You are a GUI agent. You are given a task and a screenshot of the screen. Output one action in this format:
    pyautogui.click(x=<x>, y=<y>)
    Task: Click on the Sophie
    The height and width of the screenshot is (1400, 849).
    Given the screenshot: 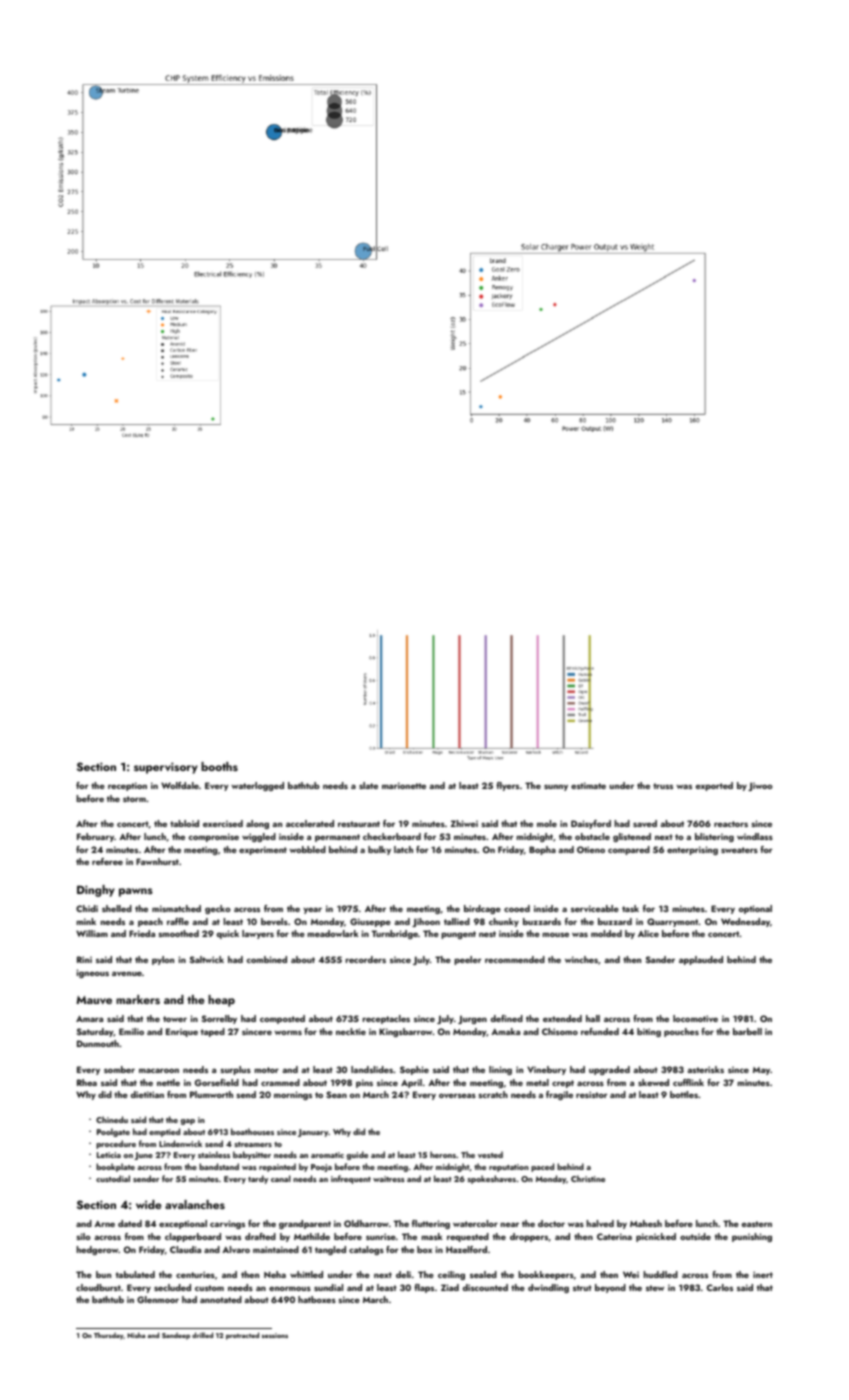 What is the action you would take?
    pyautogui.click(x=414, y=1070)
